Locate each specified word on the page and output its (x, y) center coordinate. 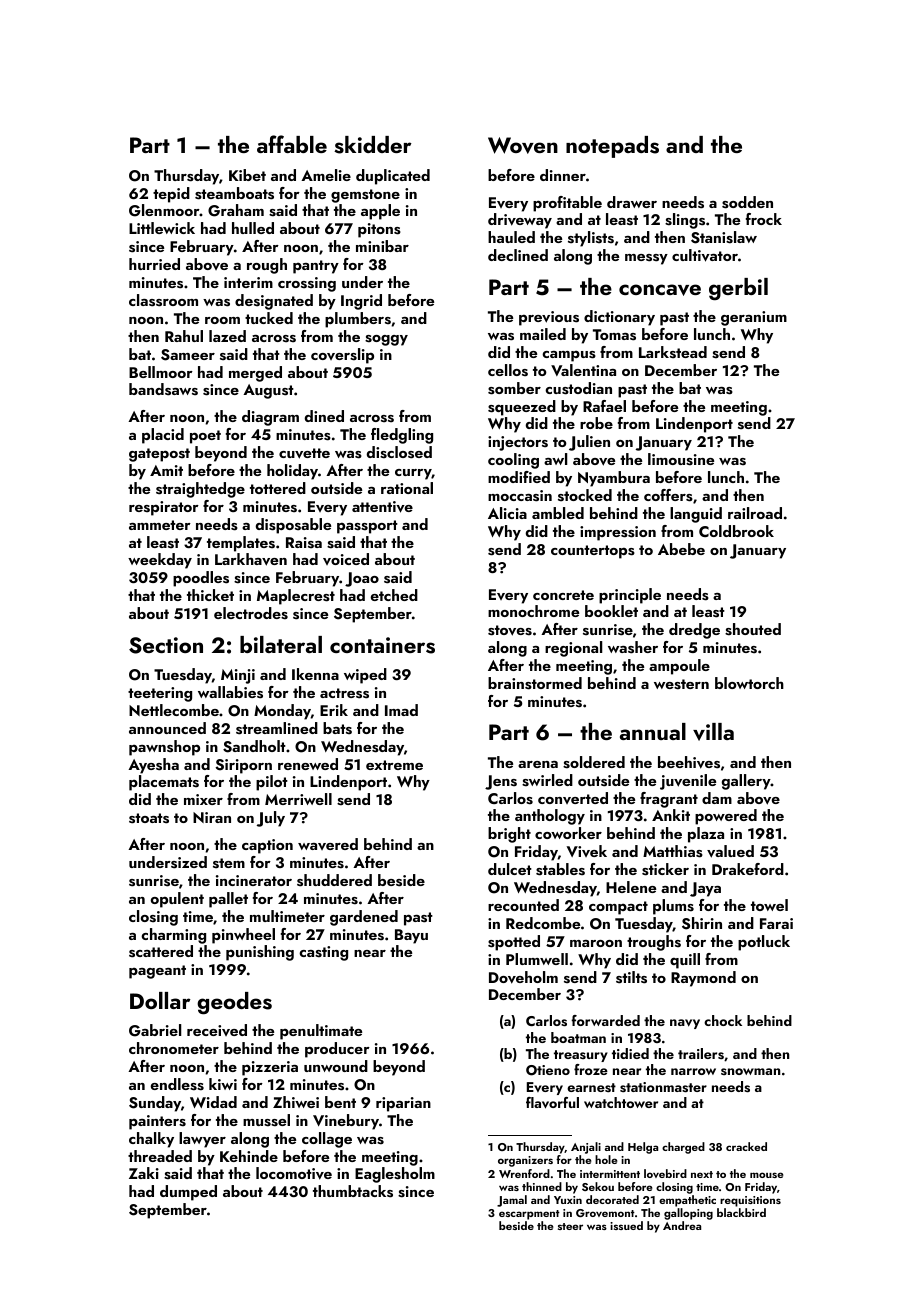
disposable (293, 526)
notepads (612, 147)
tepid (171, 195)
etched (394, 595)
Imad (401, 710)
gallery (746, 782)
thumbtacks (353, 1191)
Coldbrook (736, 531)
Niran (212, 817)
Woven (523, 145)
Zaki (144, 1173)
